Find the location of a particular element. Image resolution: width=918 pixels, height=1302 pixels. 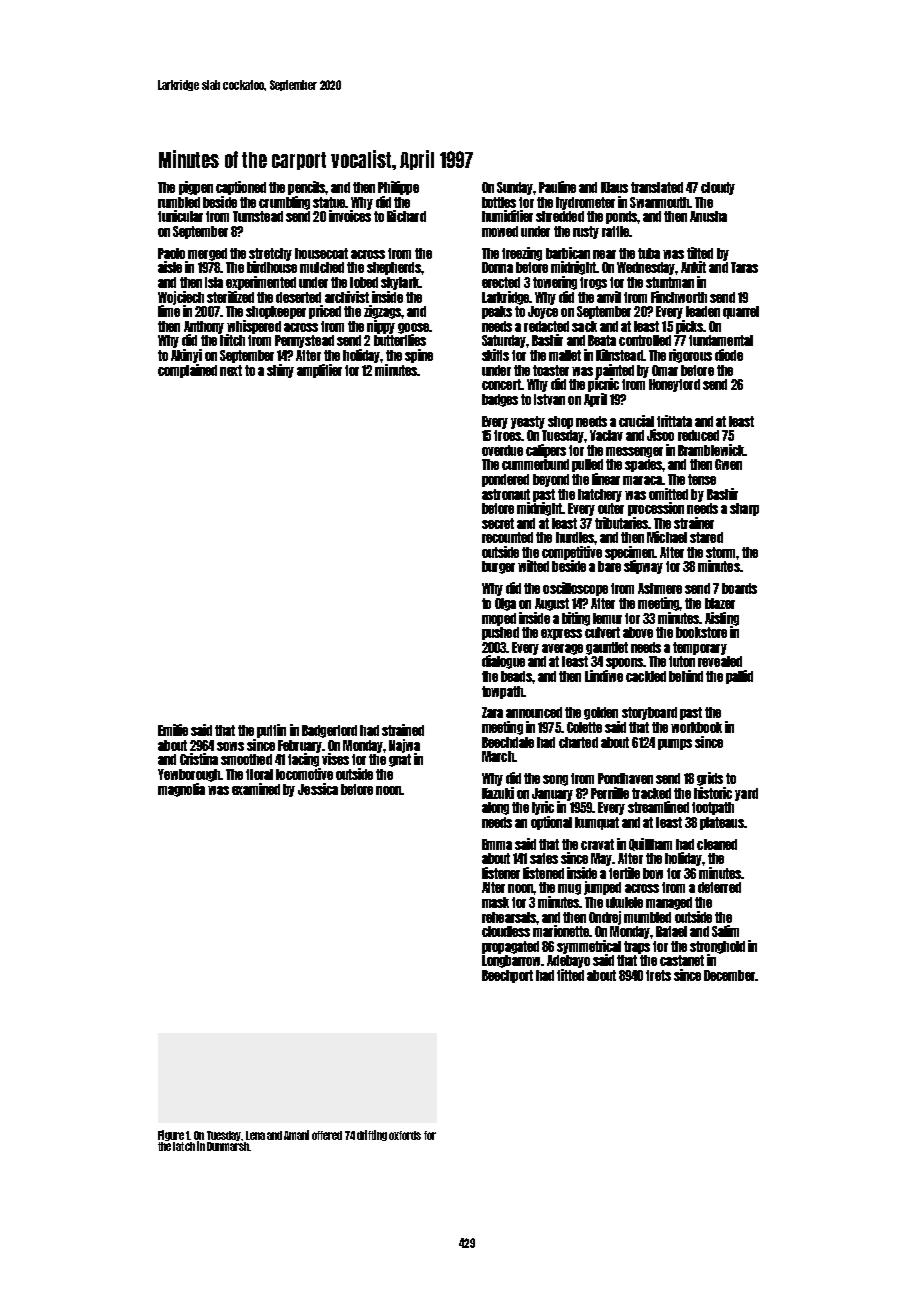

mask is located at coordinates (495, 902).
